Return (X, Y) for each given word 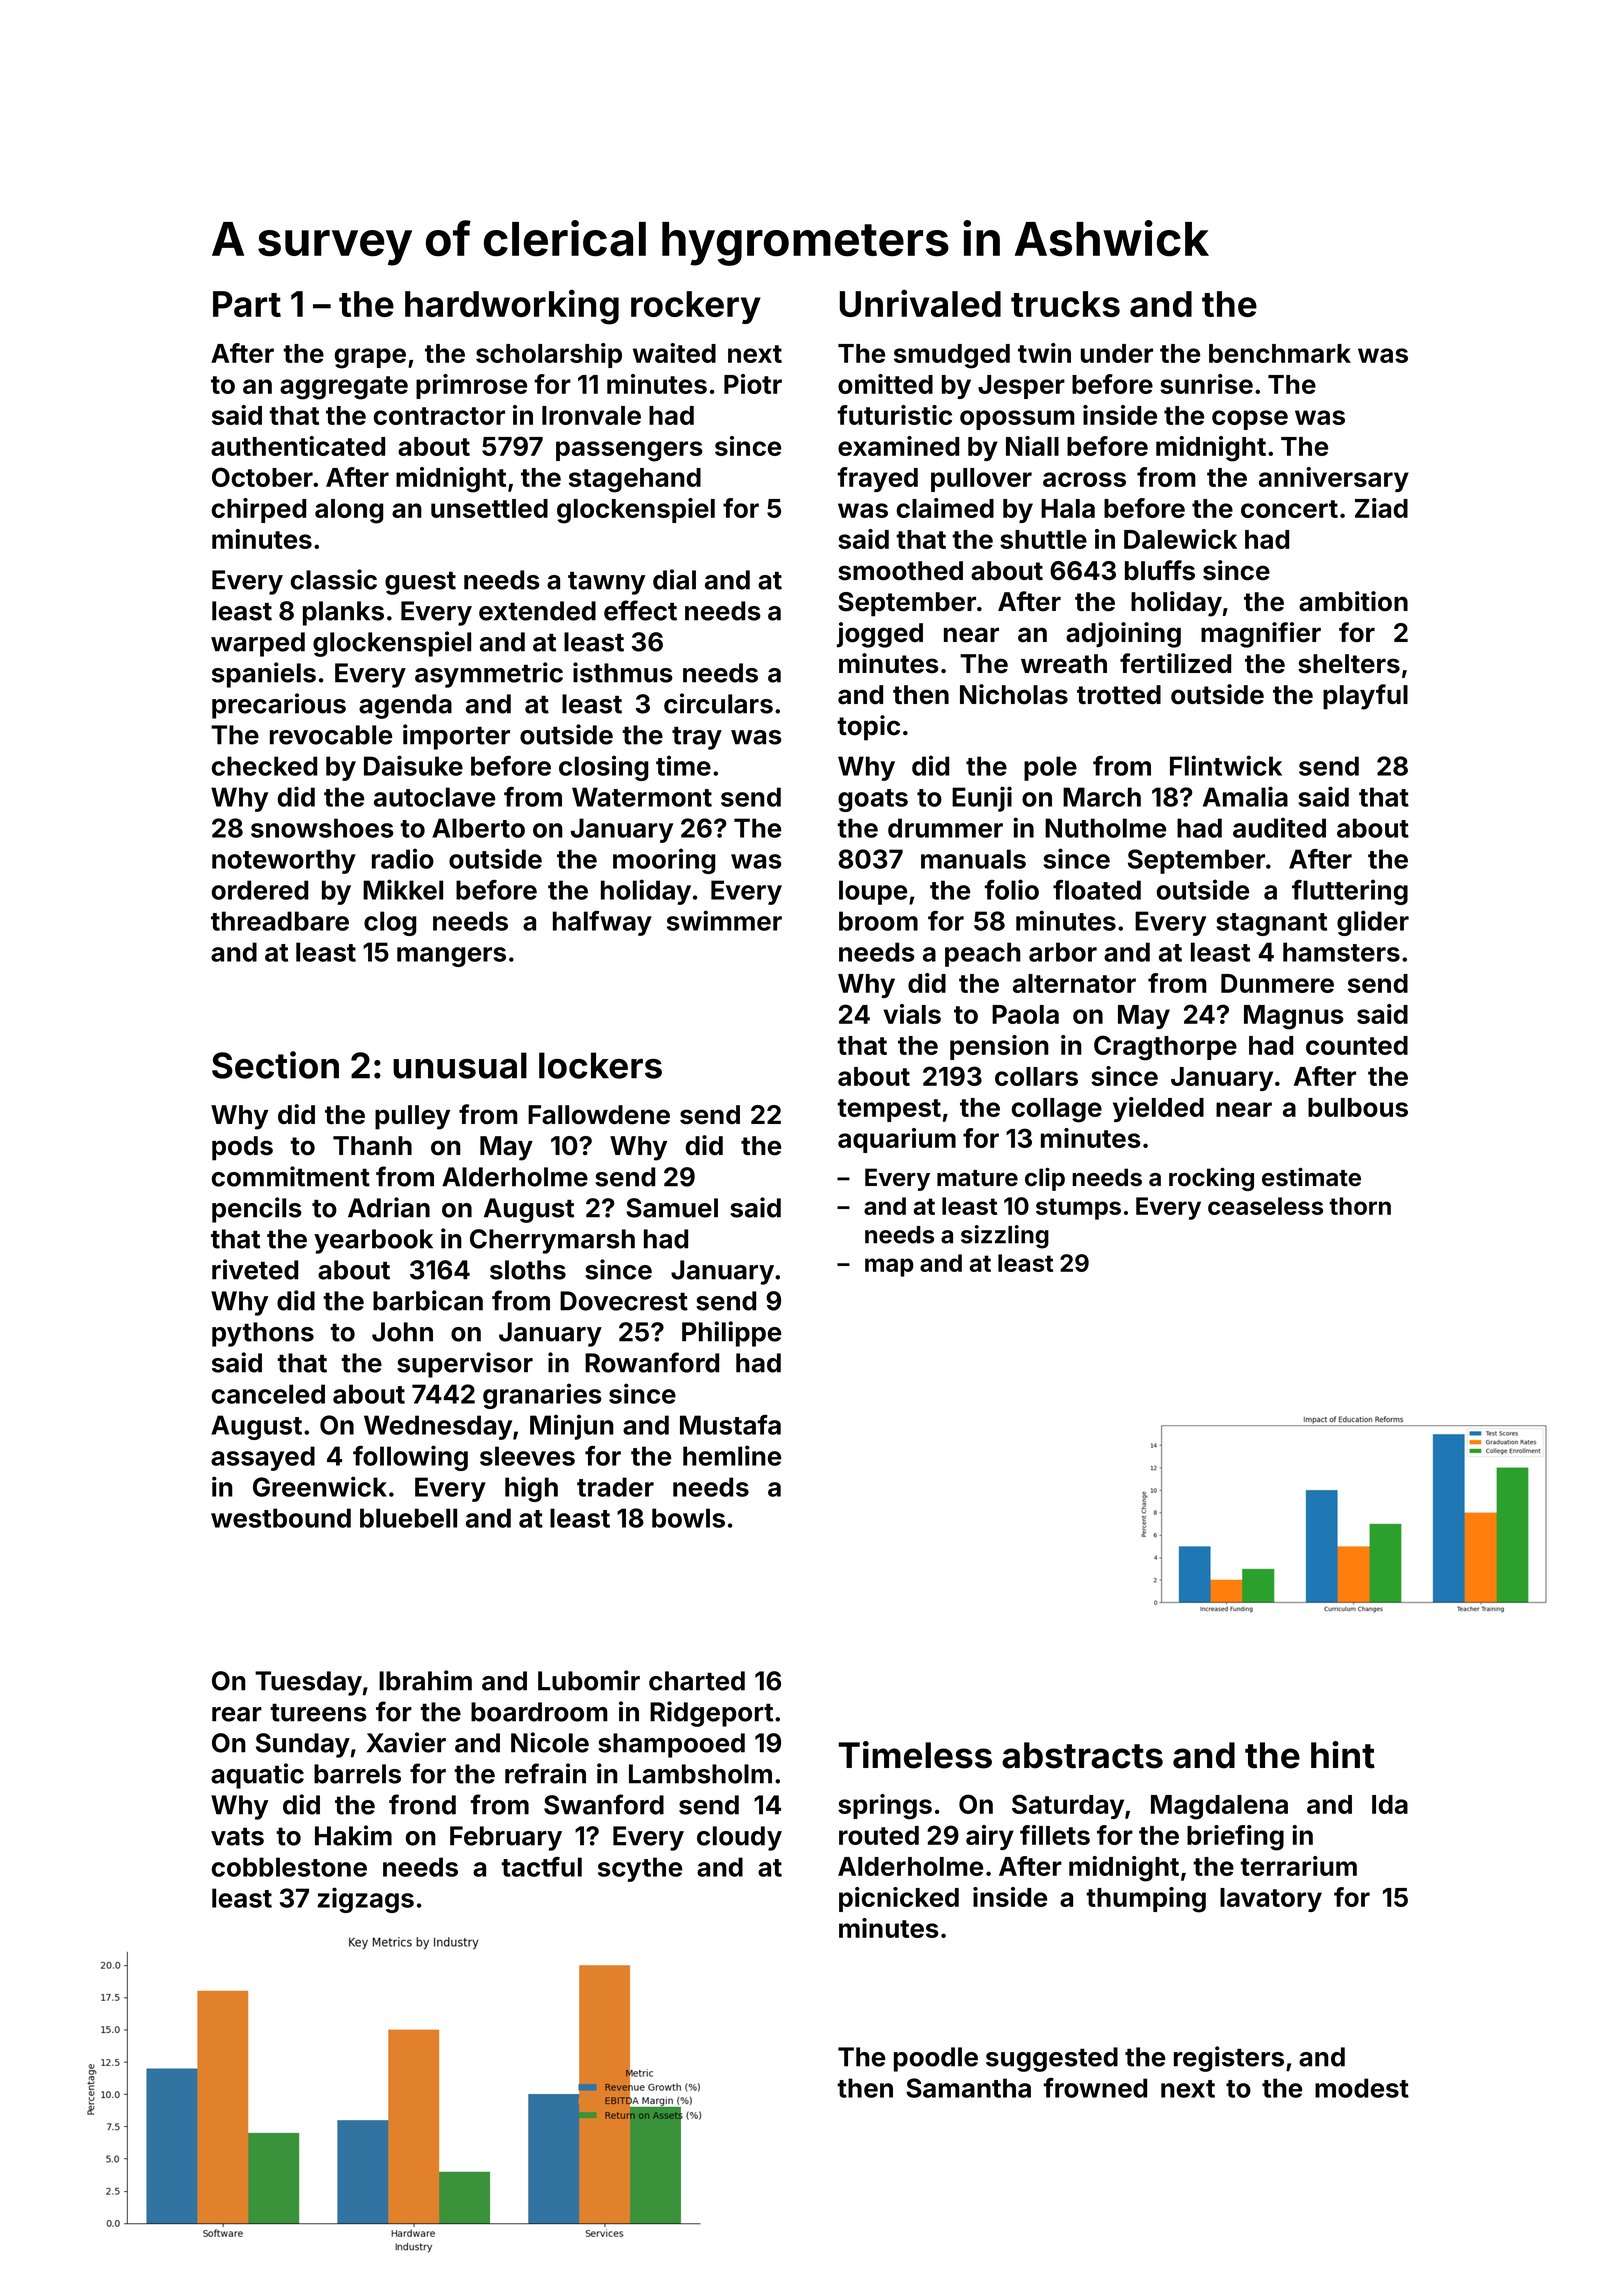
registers (1229, 2059)
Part (247, 304)
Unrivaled (920, 303)
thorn (1360, 1206)
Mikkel (403, 889)
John (402, 1332)
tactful (541, 1867)
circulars (718, 703)
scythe (640, 1869)
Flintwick (1226, 765)
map (889, 1267)
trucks (1065, 304)
